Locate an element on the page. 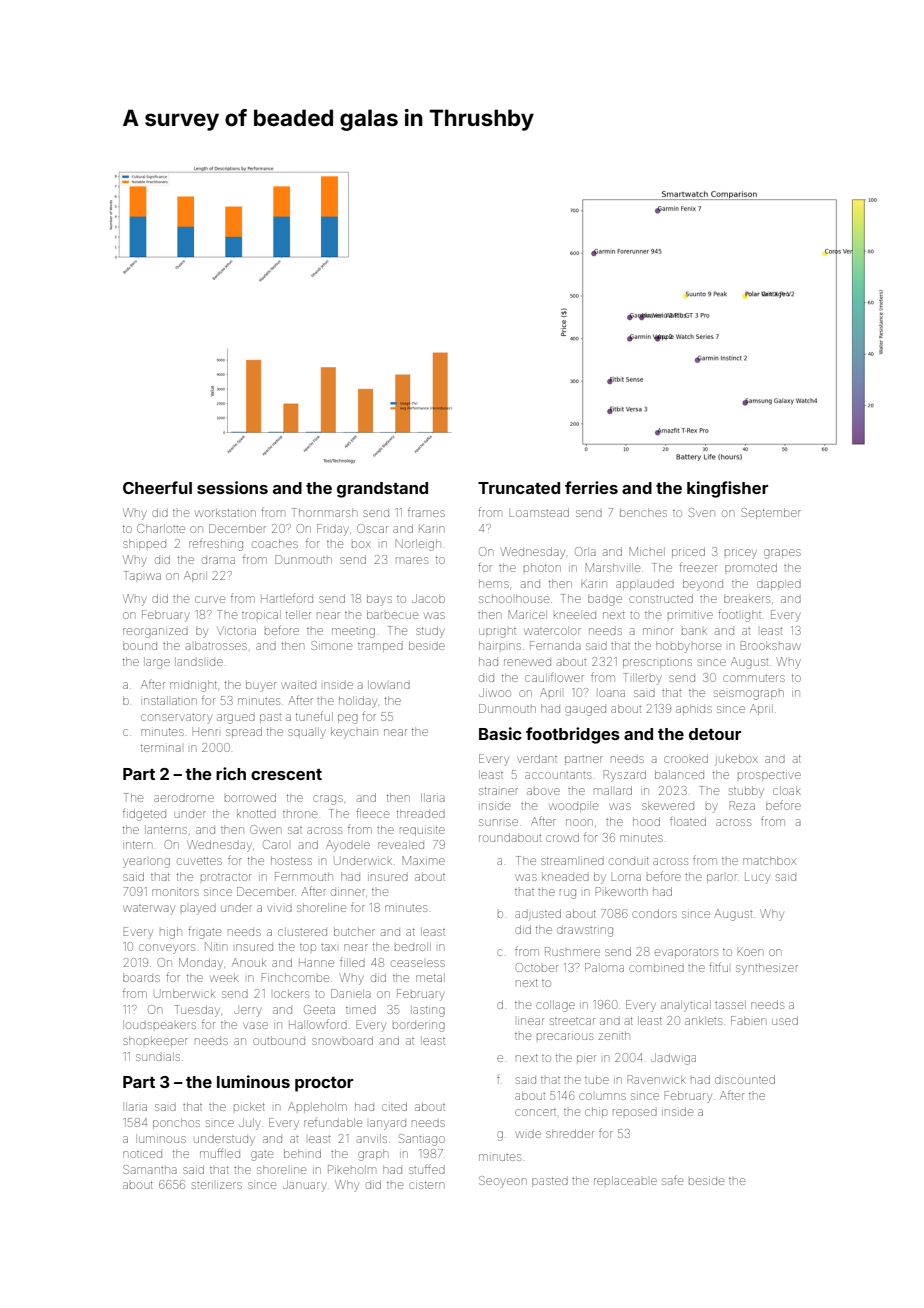 The image size is (924, 1308). sessions is located at coordinates (232, 487).
